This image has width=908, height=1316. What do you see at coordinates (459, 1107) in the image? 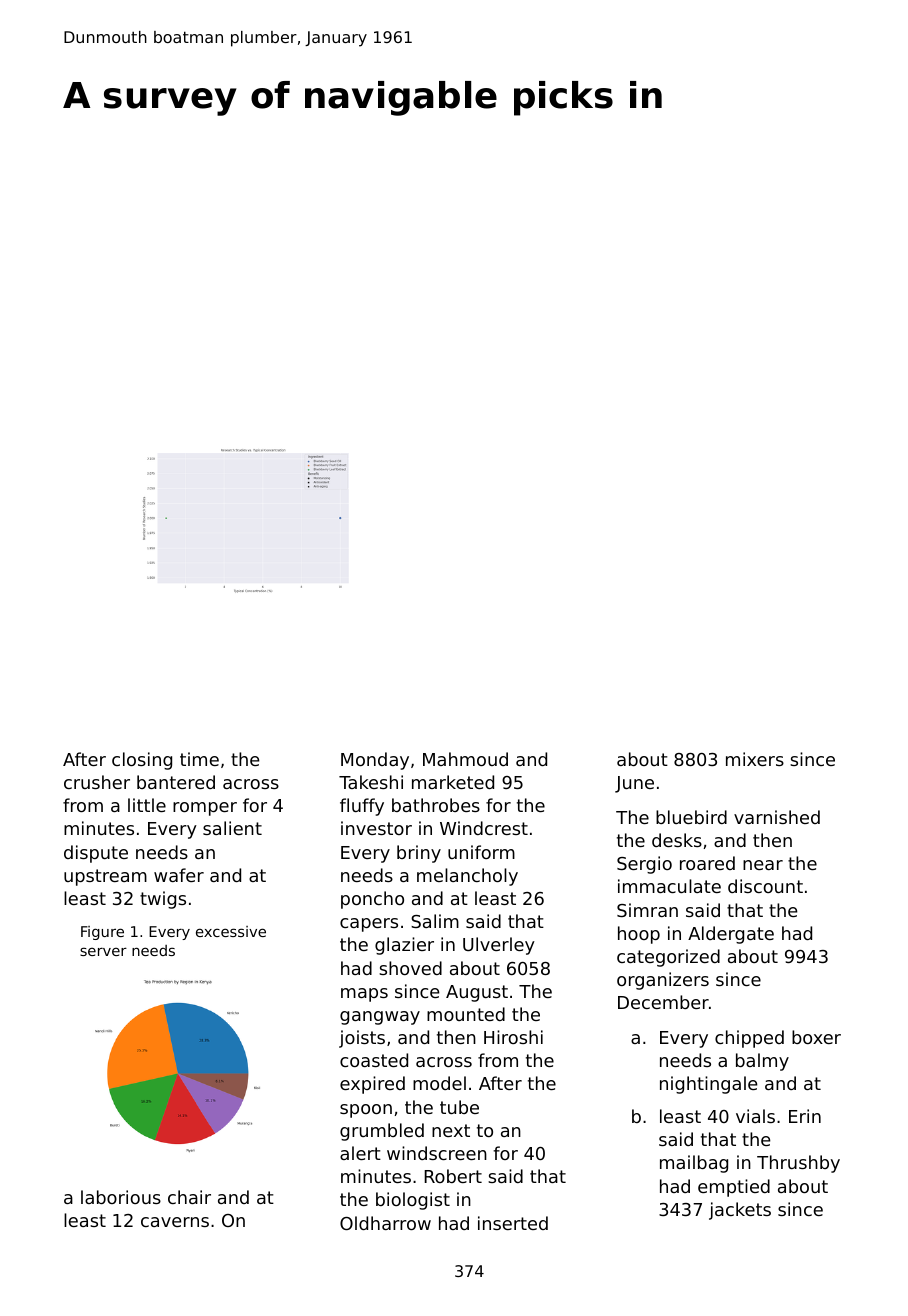
I see `tube` at bounding box center [459, 1107].
